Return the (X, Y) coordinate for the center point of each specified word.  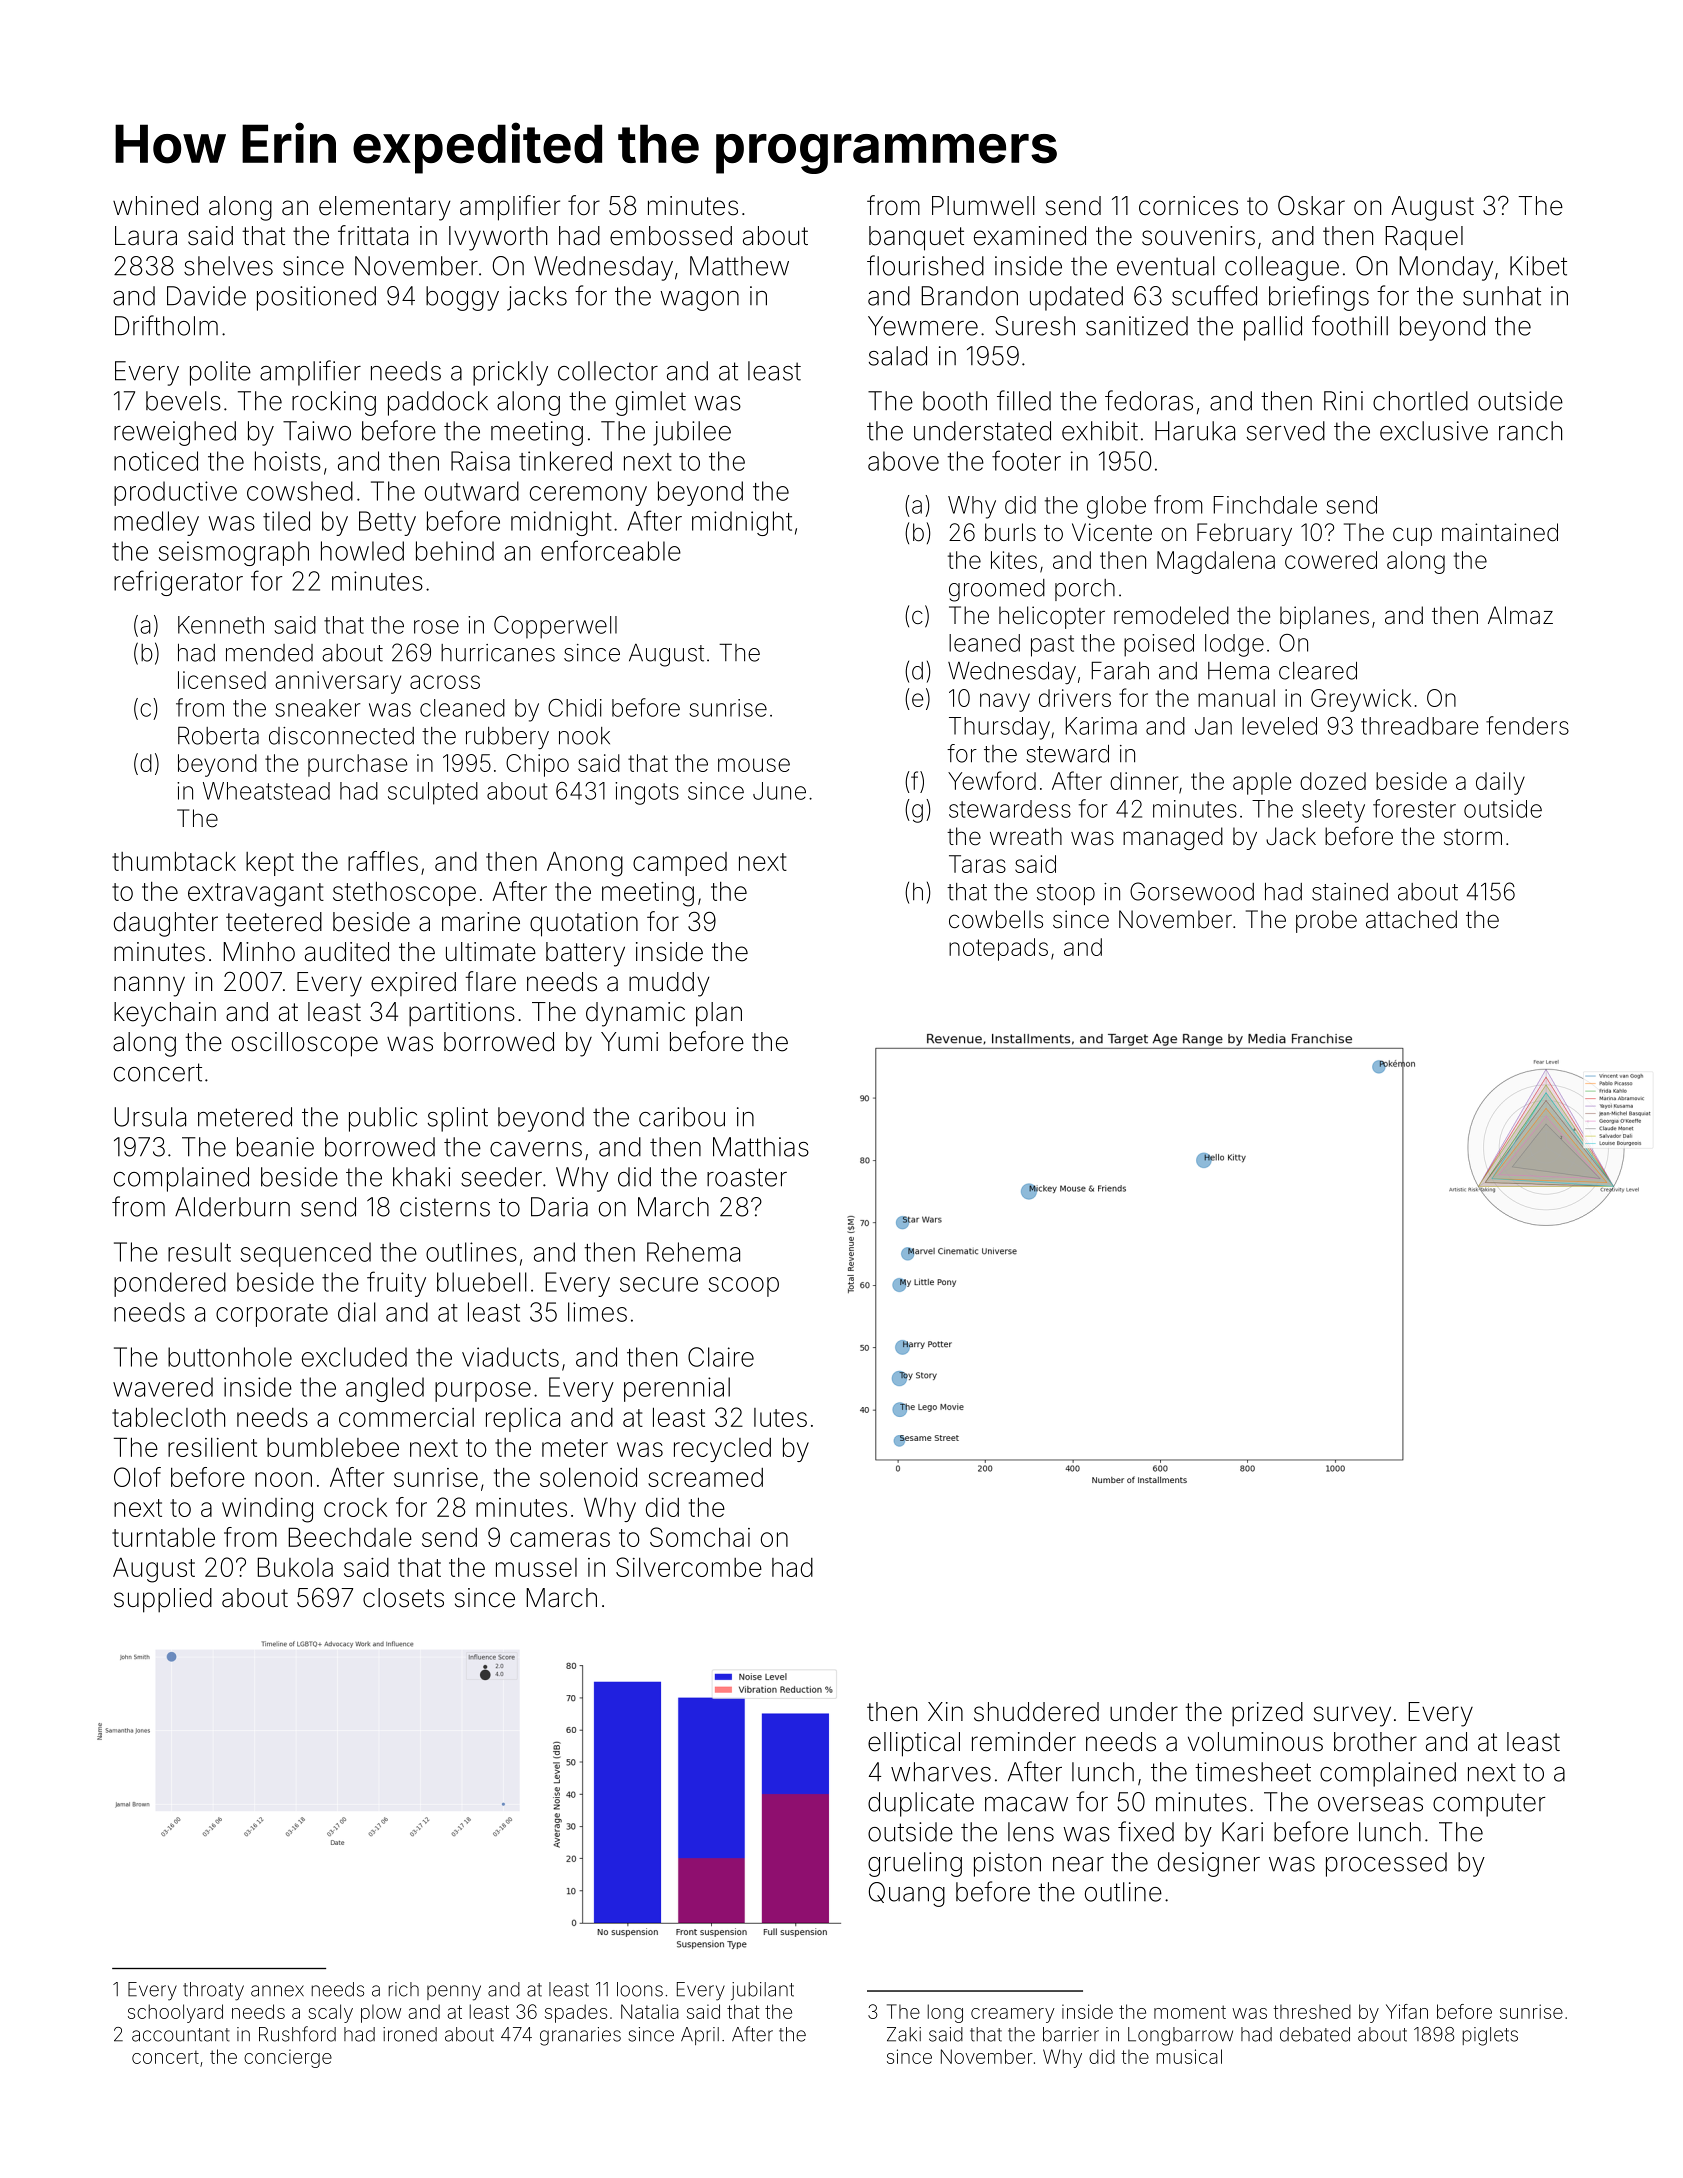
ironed (410, 2034)
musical (1189, 2056)
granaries (580, 2036)
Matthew (739, 266)
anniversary (338, 682)
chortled (1420, 401)
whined (155, 206)
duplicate (921, 1804)
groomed (997, 590)
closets (403, 1598)
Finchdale (1265, 505)
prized (1267, 1714)
